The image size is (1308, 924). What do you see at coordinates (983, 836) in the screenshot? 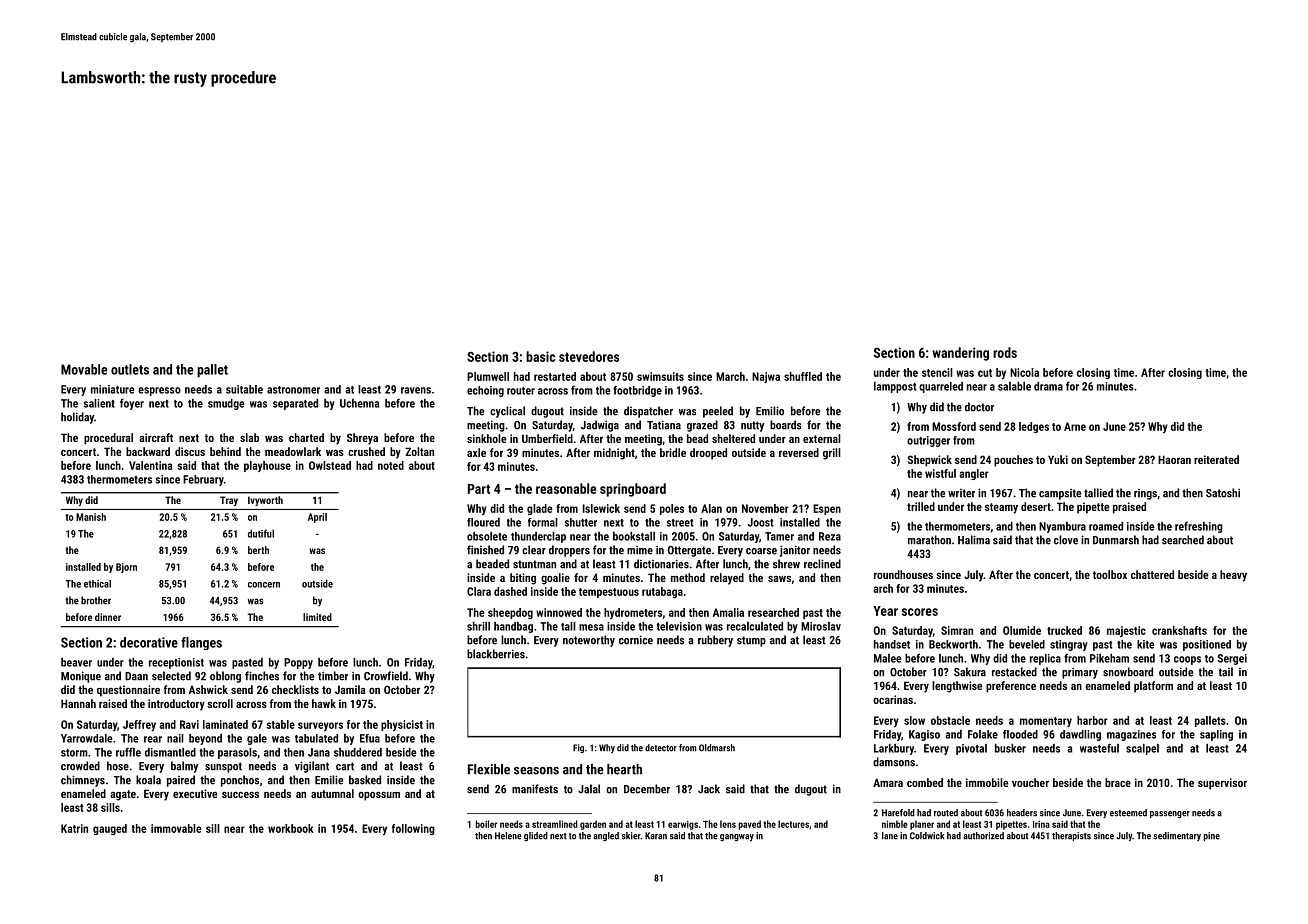
I see `authorized` at bounding box center [983, 836].
